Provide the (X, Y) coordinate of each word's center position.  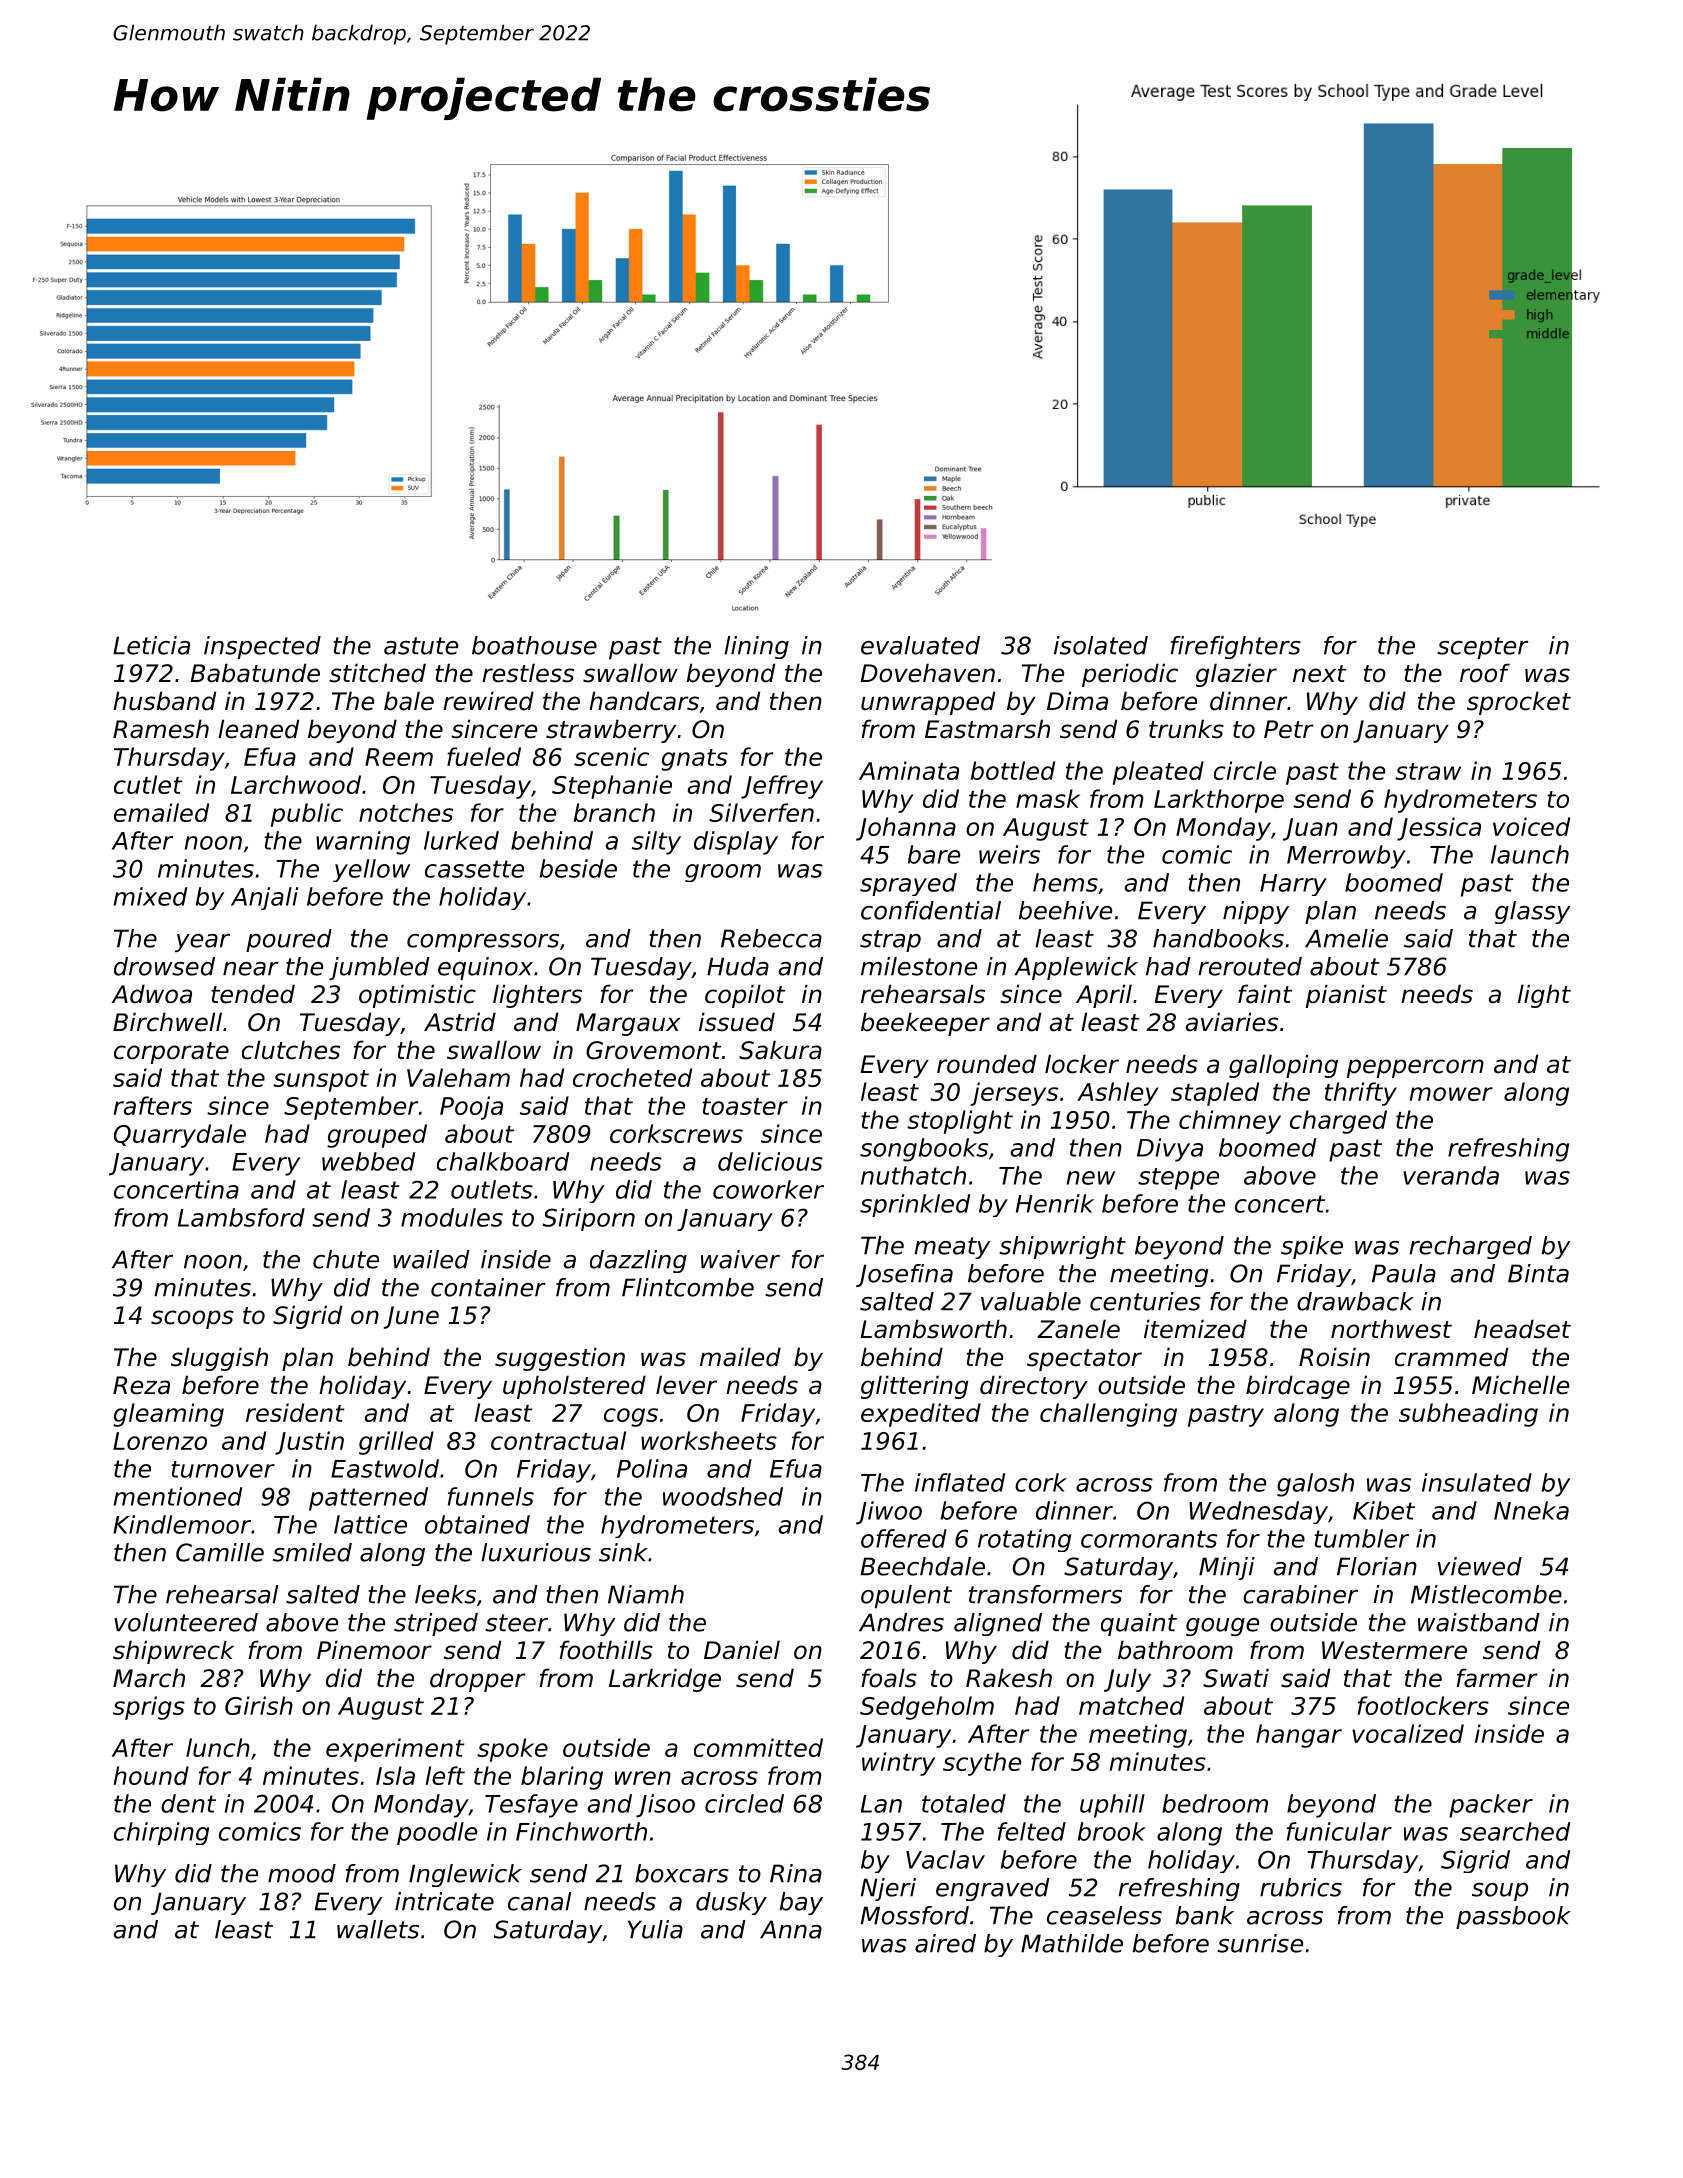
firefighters (1236, 647)
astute (421, 646)
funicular (1339, 1831)
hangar (1299, 1736)
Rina (796, 1873)
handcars (644, 701)
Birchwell (167, 1022)
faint (1265, 994)
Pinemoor (374, 1650)
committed (758, 1747)
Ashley (1118, 1094)
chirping (161, 1833)
